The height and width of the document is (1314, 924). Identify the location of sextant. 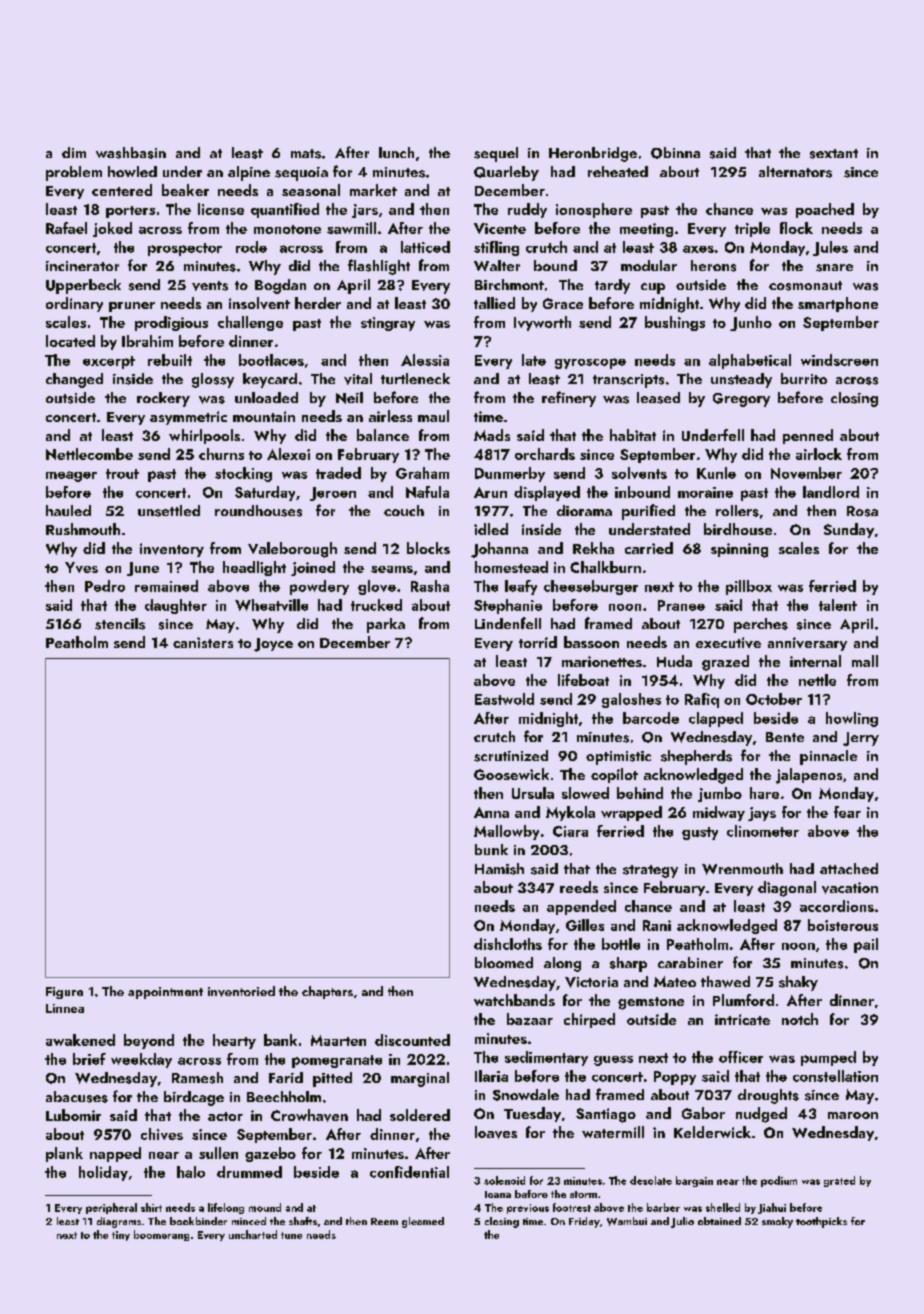
(834, 154).
